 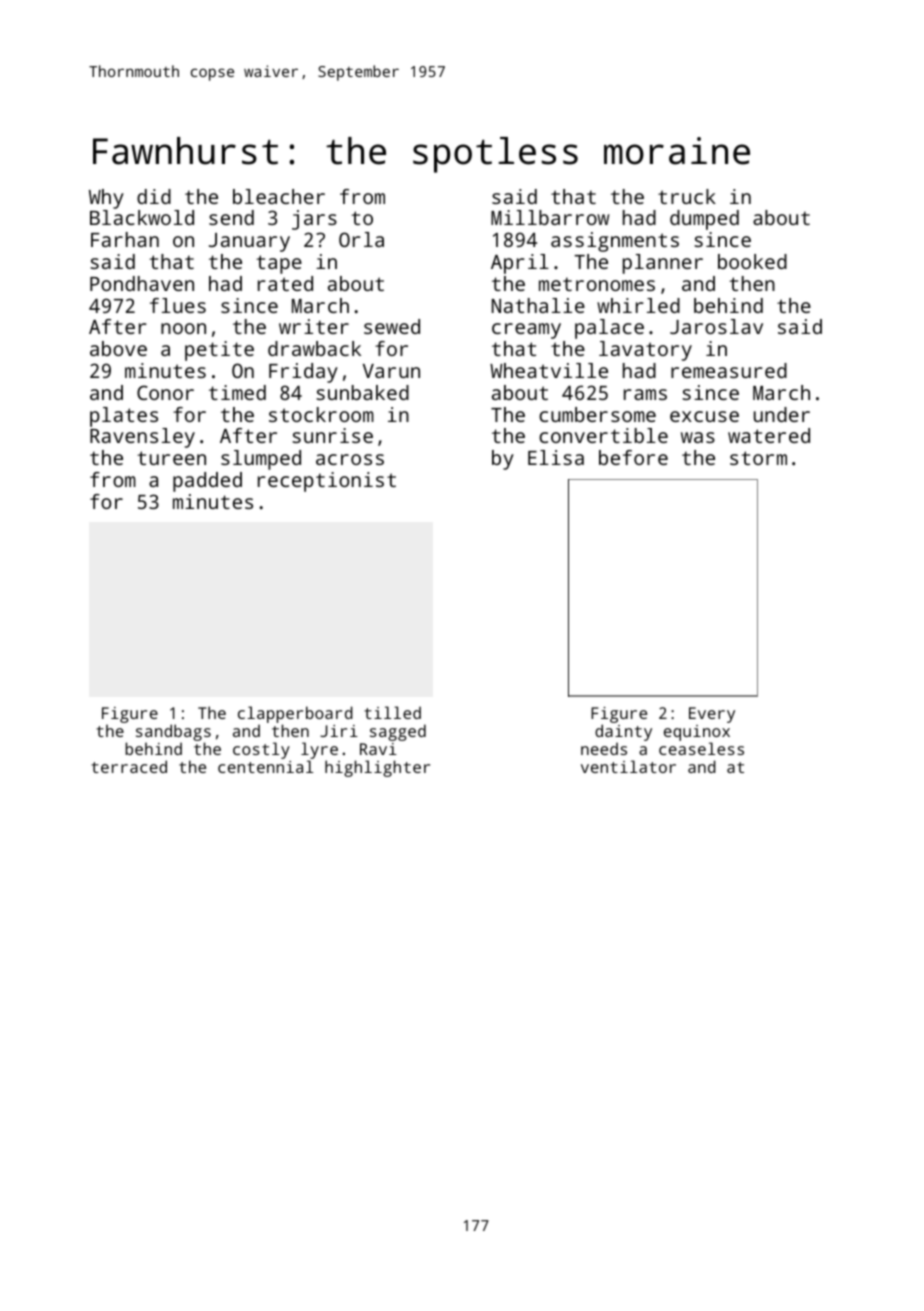 What do you see at coordinates (392, 712) in the document?
I see `tilled` at bounding box center [392, 712].
